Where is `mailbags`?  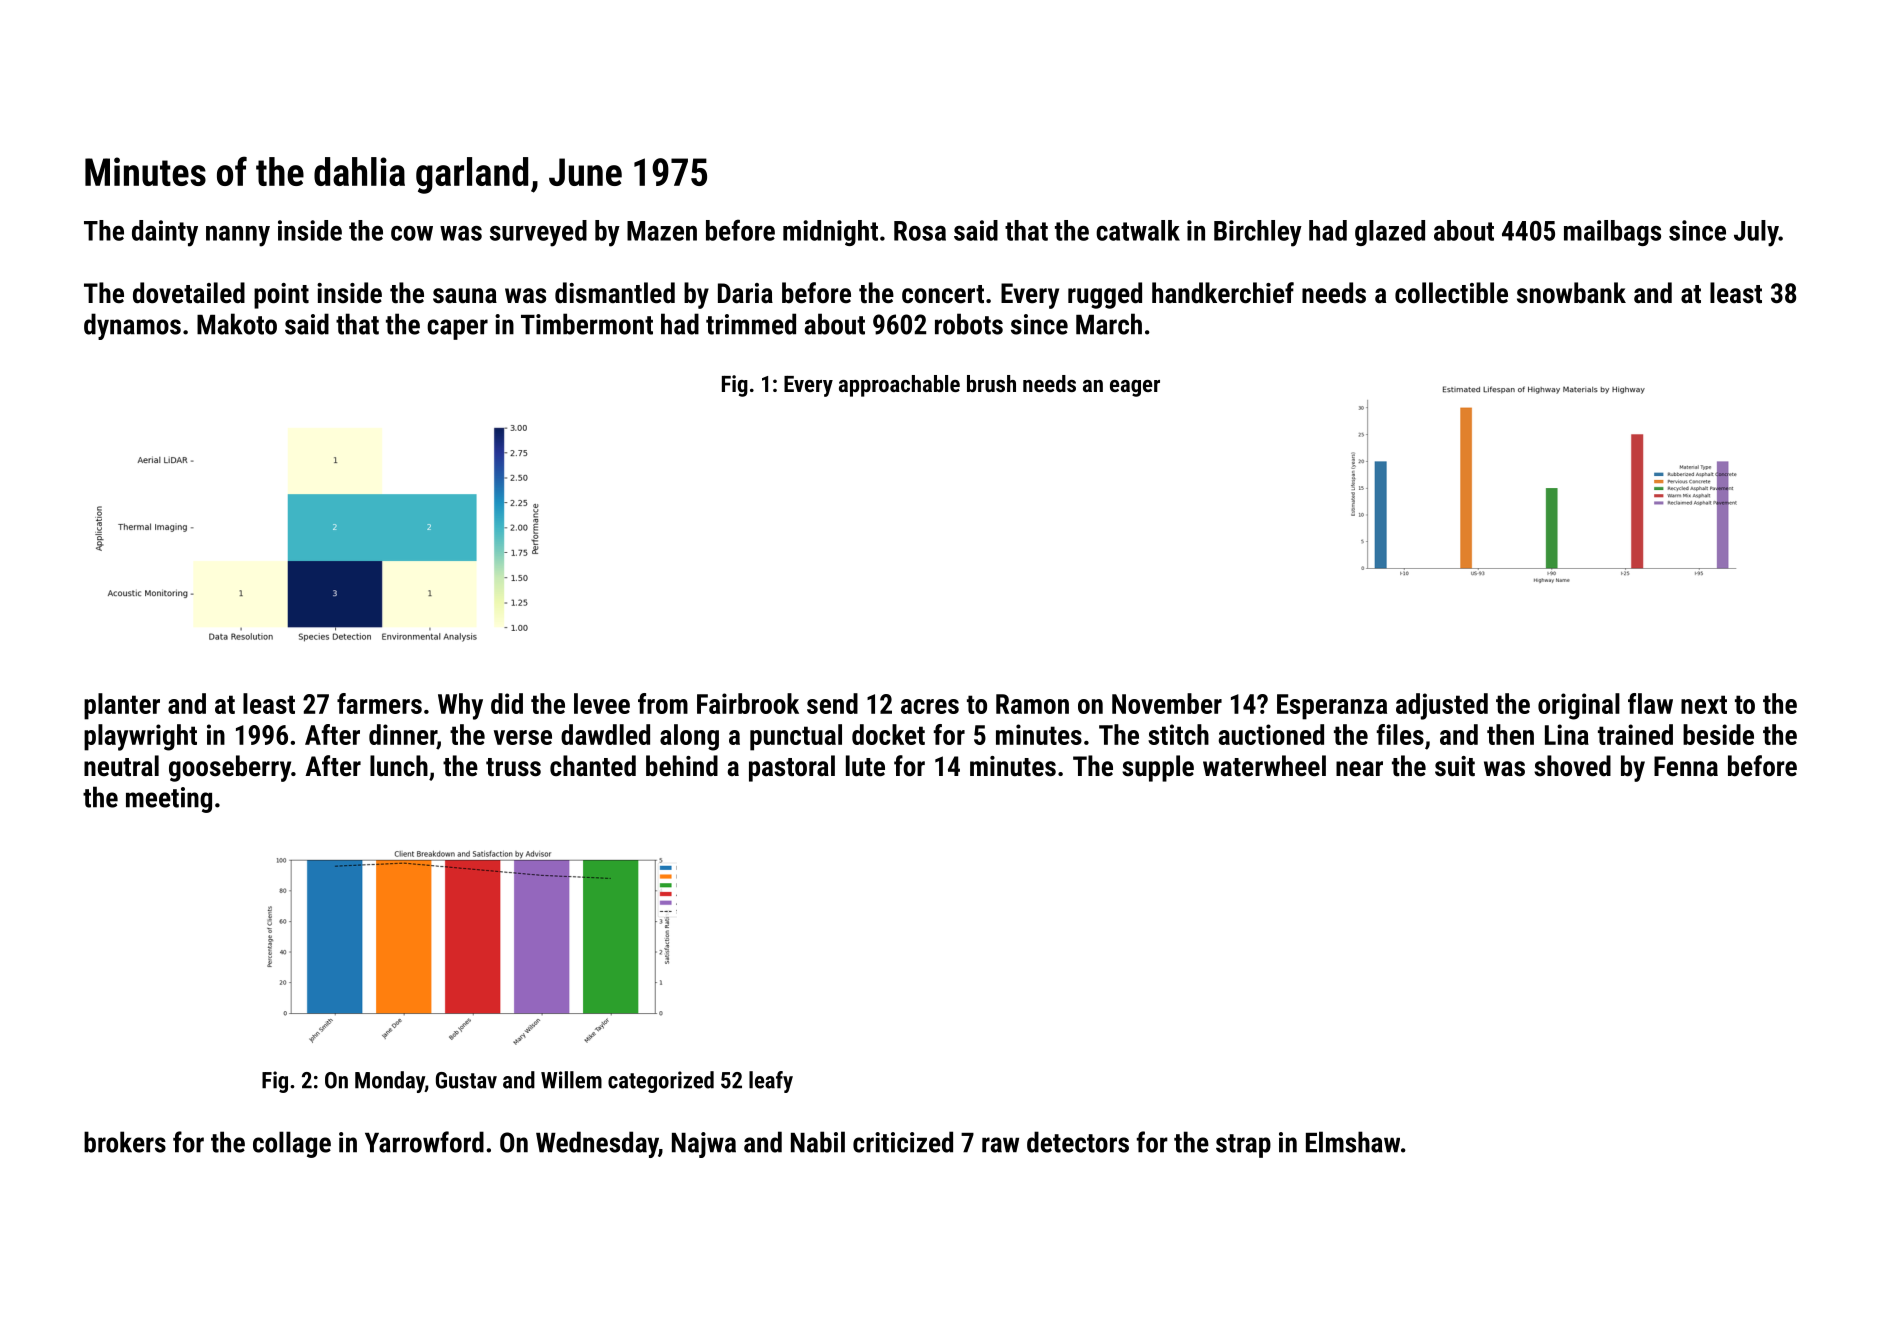
mailbags is located at coordinates (1612, 233).
